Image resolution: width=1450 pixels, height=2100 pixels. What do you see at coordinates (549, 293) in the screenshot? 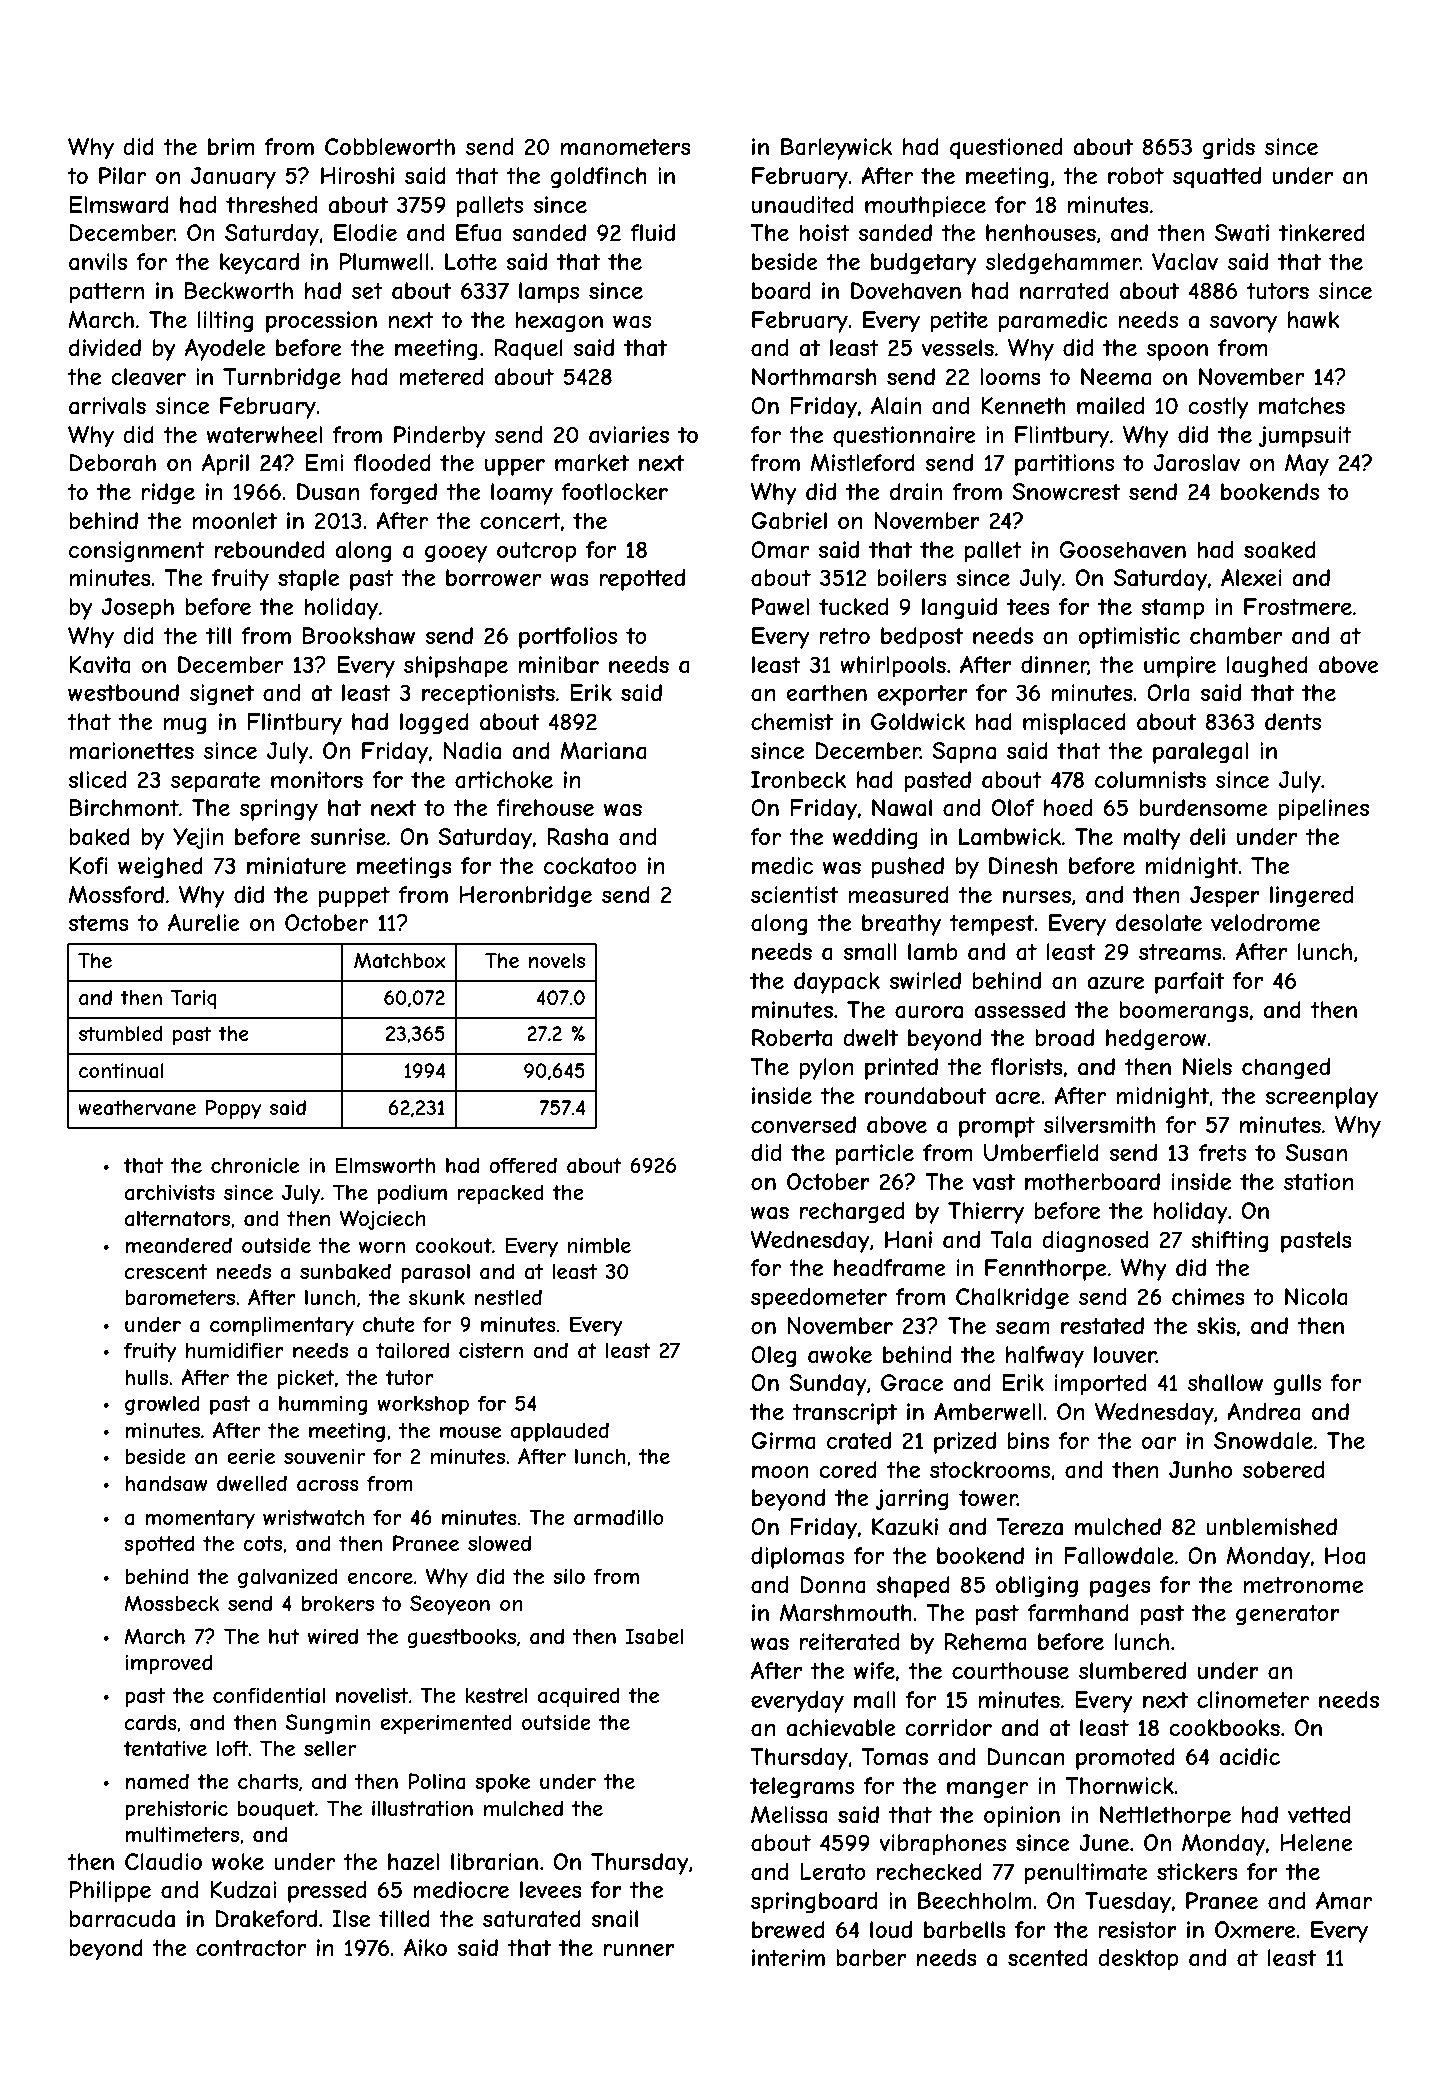
I see `lamps` at bounding box center [549, 293].
